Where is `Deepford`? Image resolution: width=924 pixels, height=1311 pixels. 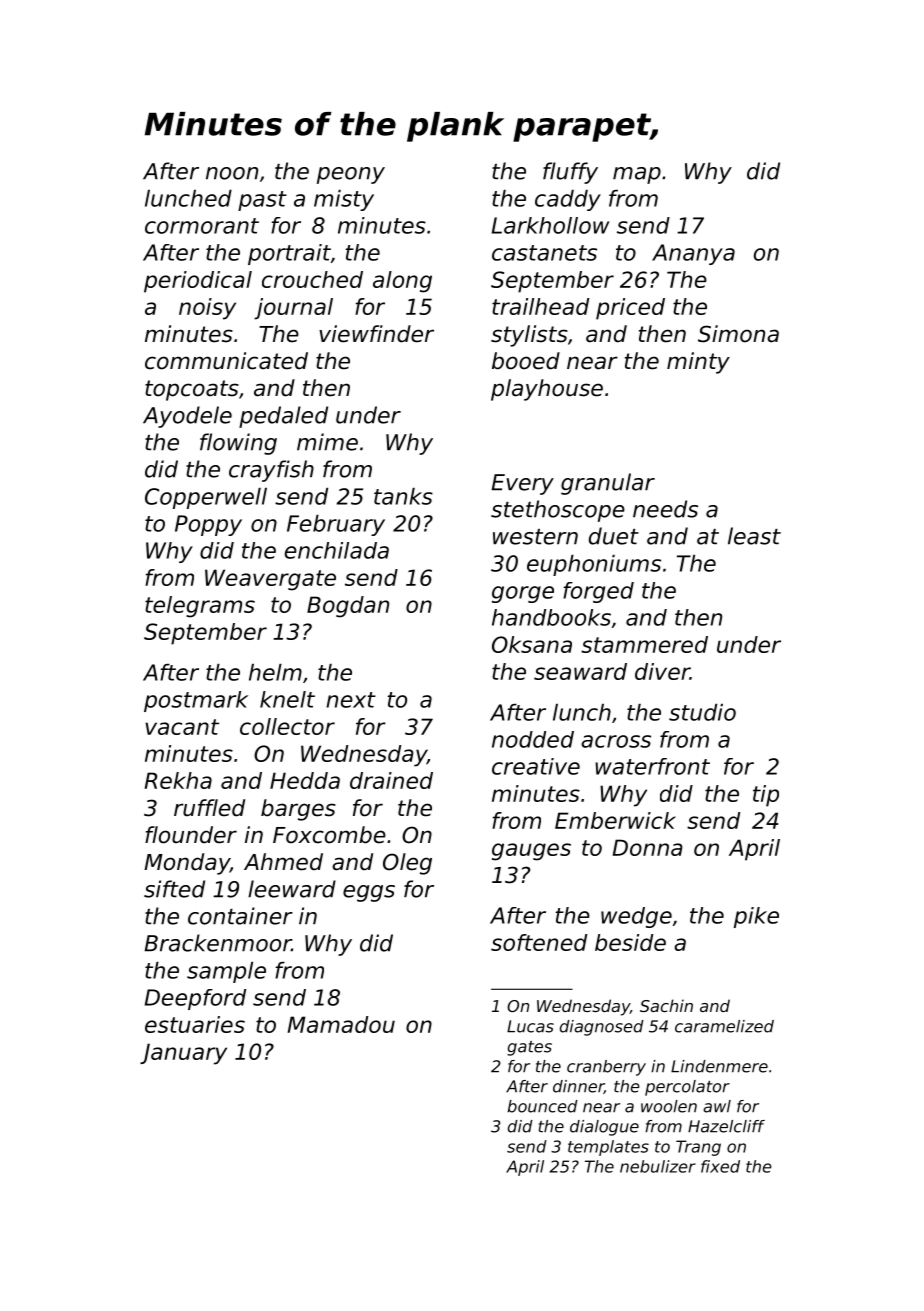 Deepford is located at coordinates (195, 999).
